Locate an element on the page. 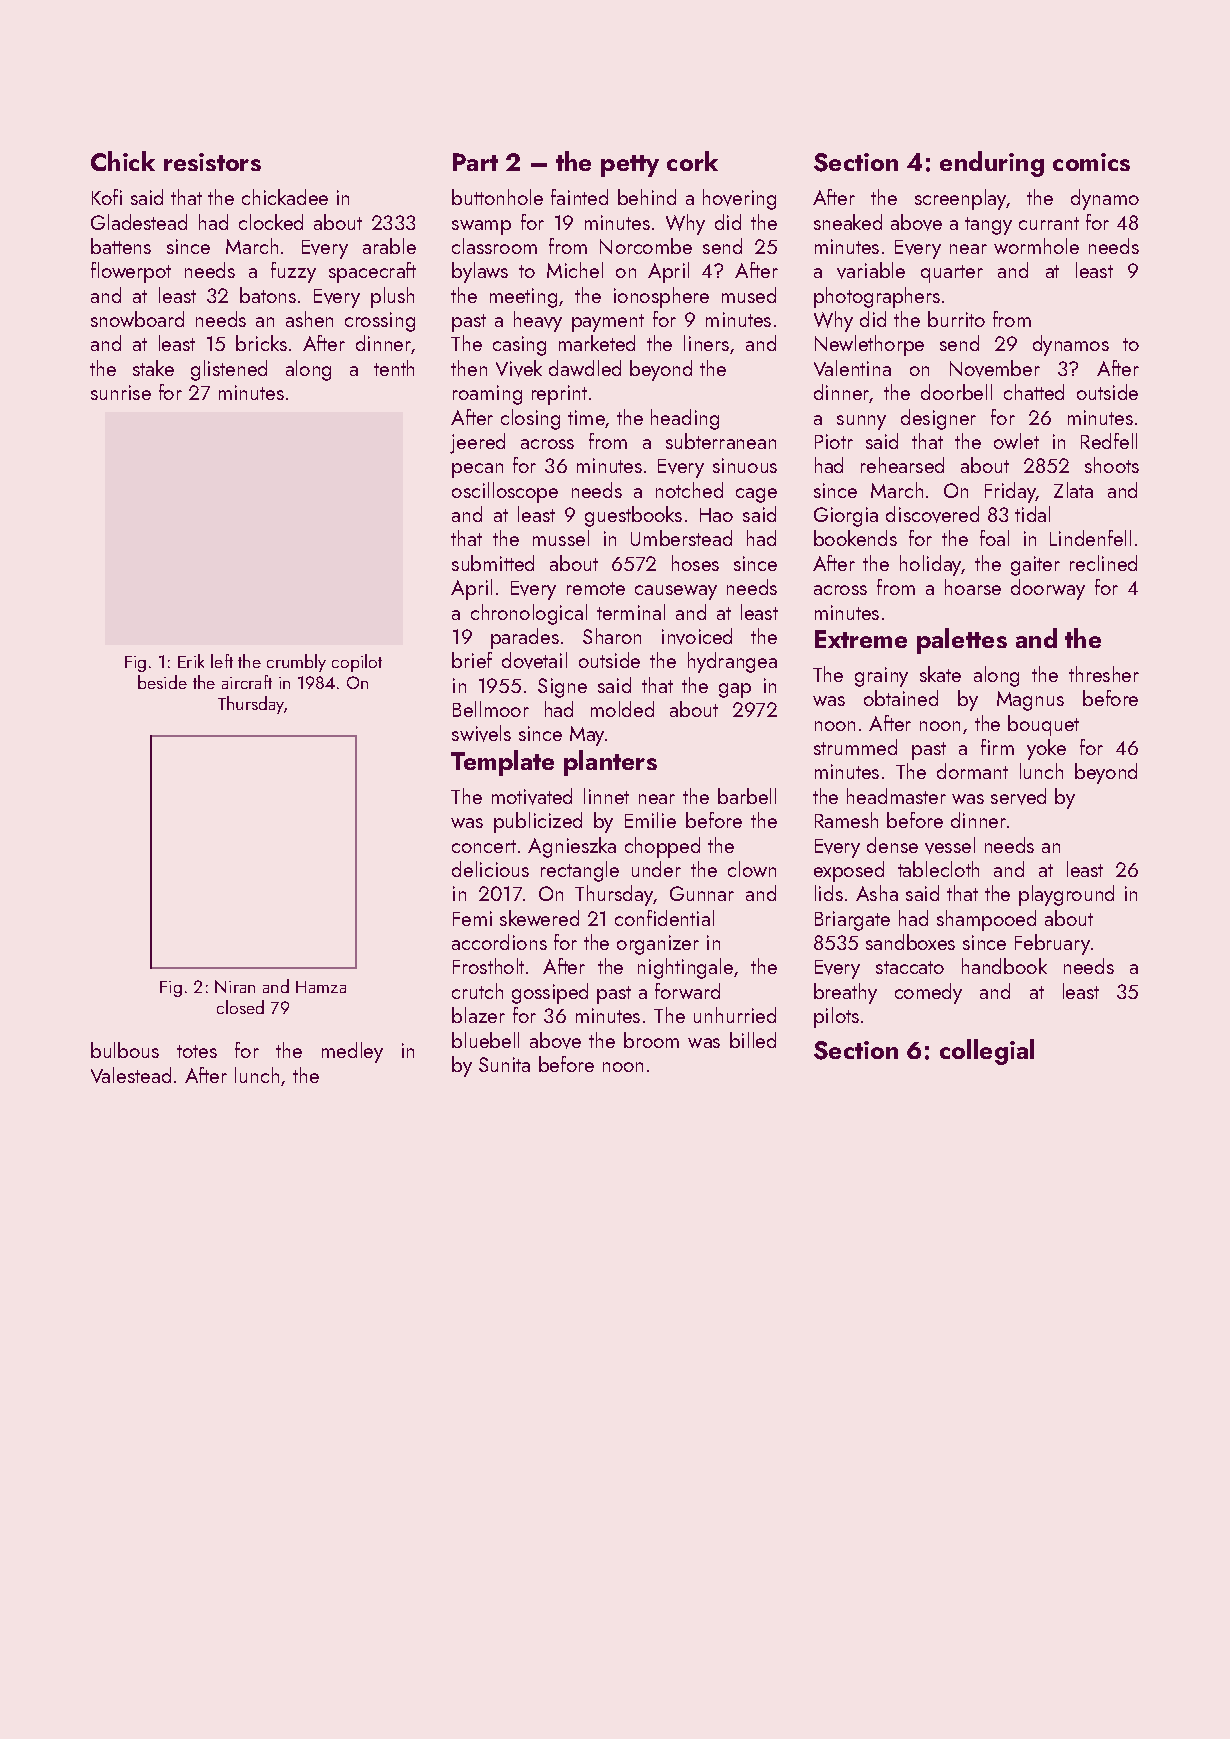  bulbous is located at coordinates (125, 1050).
